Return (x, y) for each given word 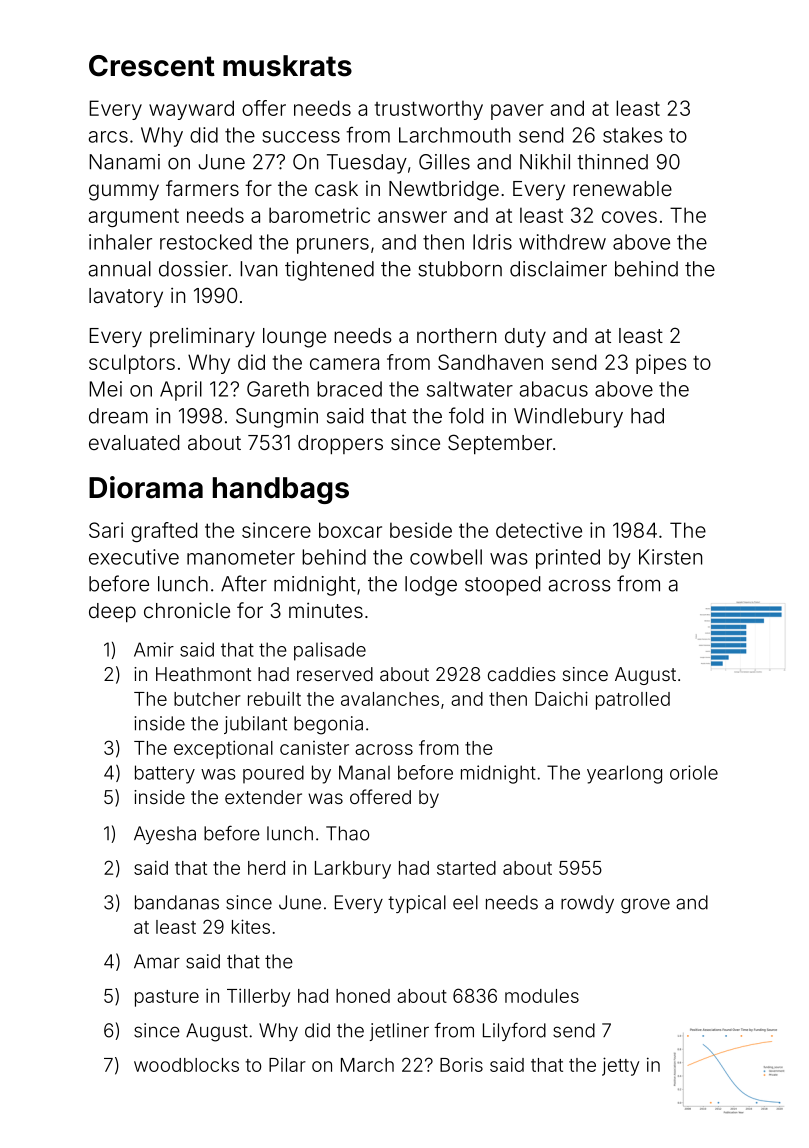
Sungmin (277, 418)
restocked (206, 242)
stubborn (460, 269)
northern (456, 335)
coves (629, 217)
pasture (167, 998)
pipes (661, 364)
